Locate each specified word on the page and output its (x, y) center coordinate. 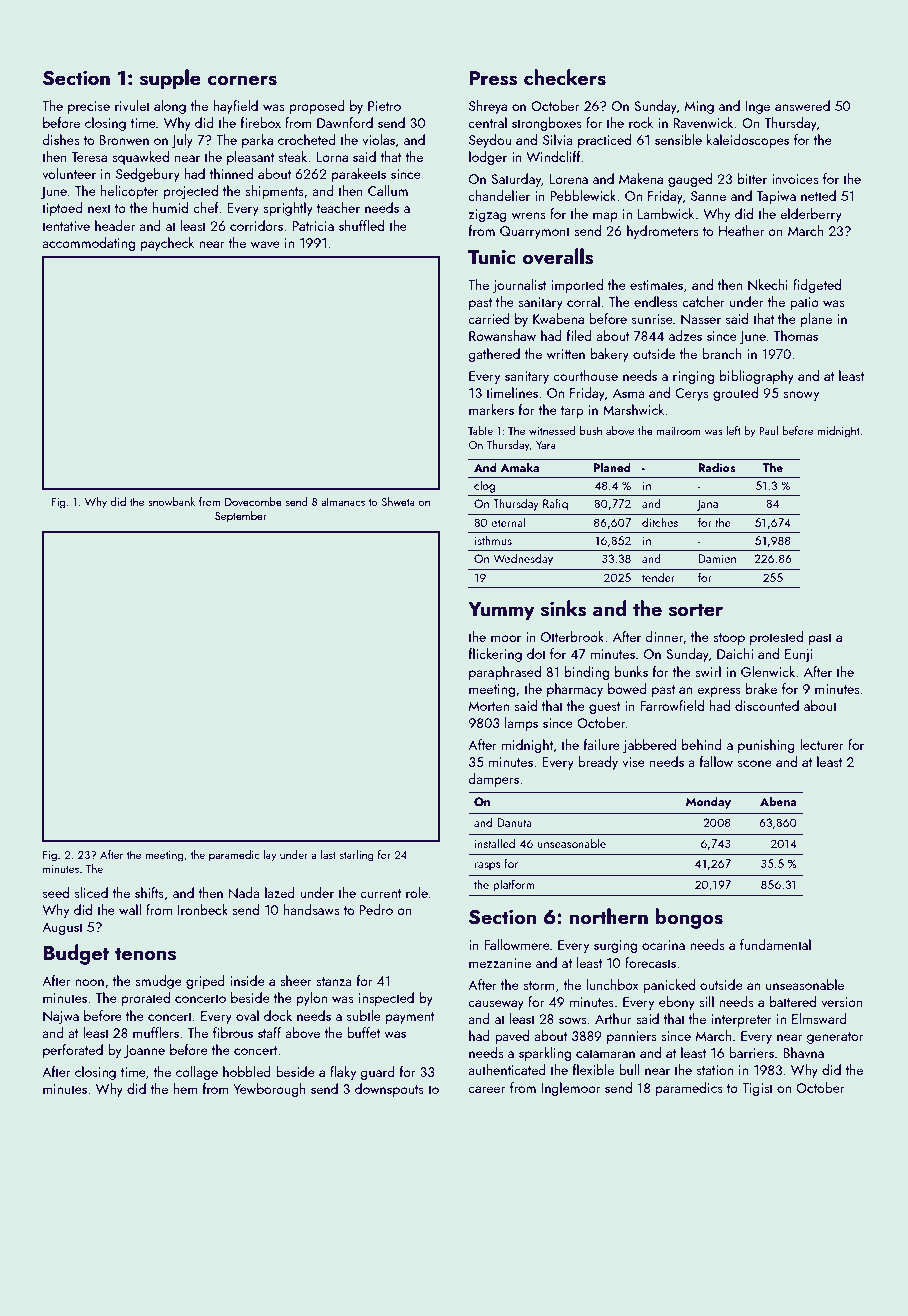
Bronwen (124, 140)
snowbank (171, 501)
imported (577, 286)
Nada (244, 893)
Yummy (501, 611)
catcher (703, 301)
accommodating (88, 244)
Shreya (488, 107)
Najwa (61, 1017)
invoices (795, 179)
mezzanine (500, 963)
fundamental (775, 944)
